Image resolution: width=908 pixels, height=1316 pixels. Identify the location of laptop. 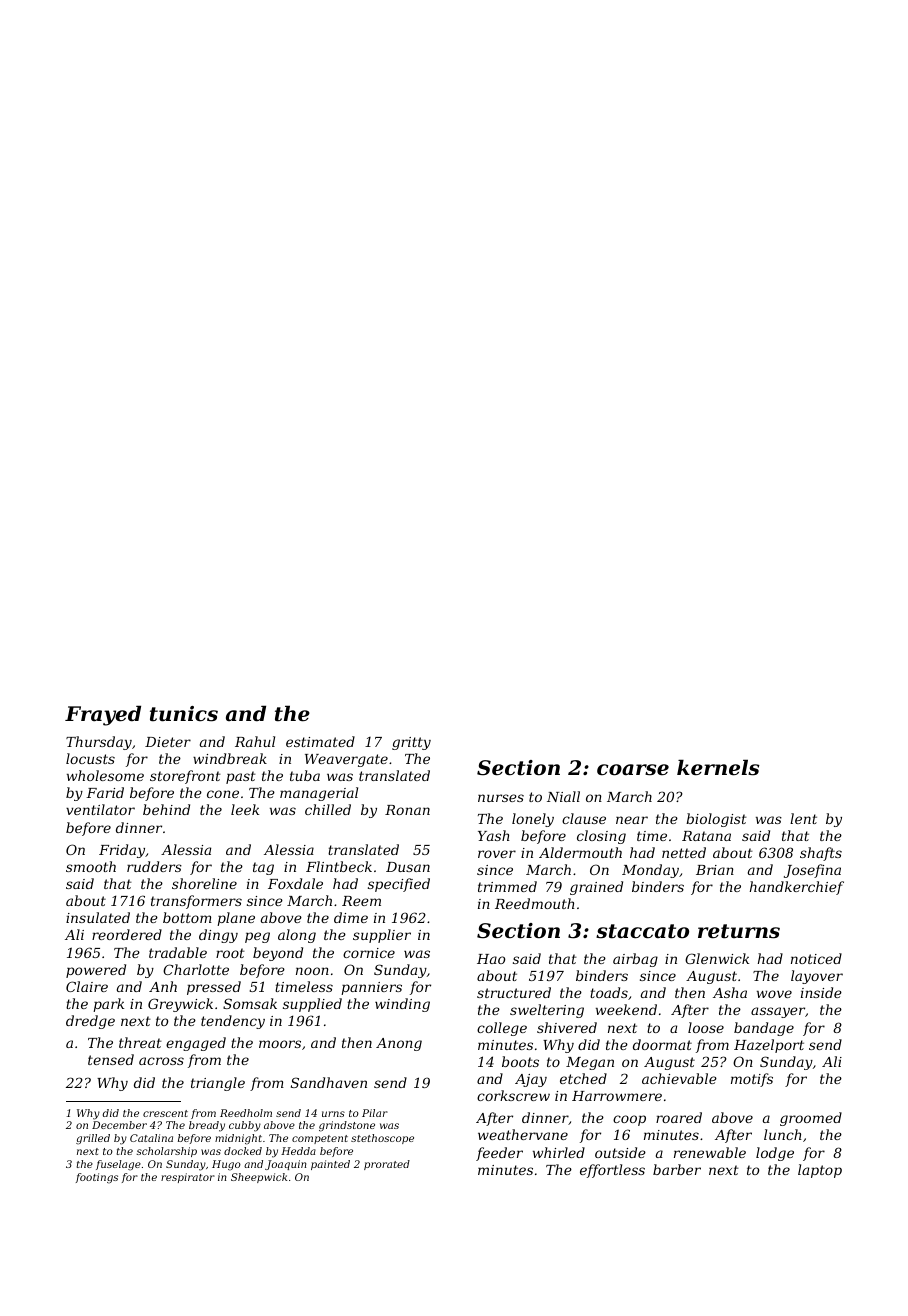
(820, 1171).
